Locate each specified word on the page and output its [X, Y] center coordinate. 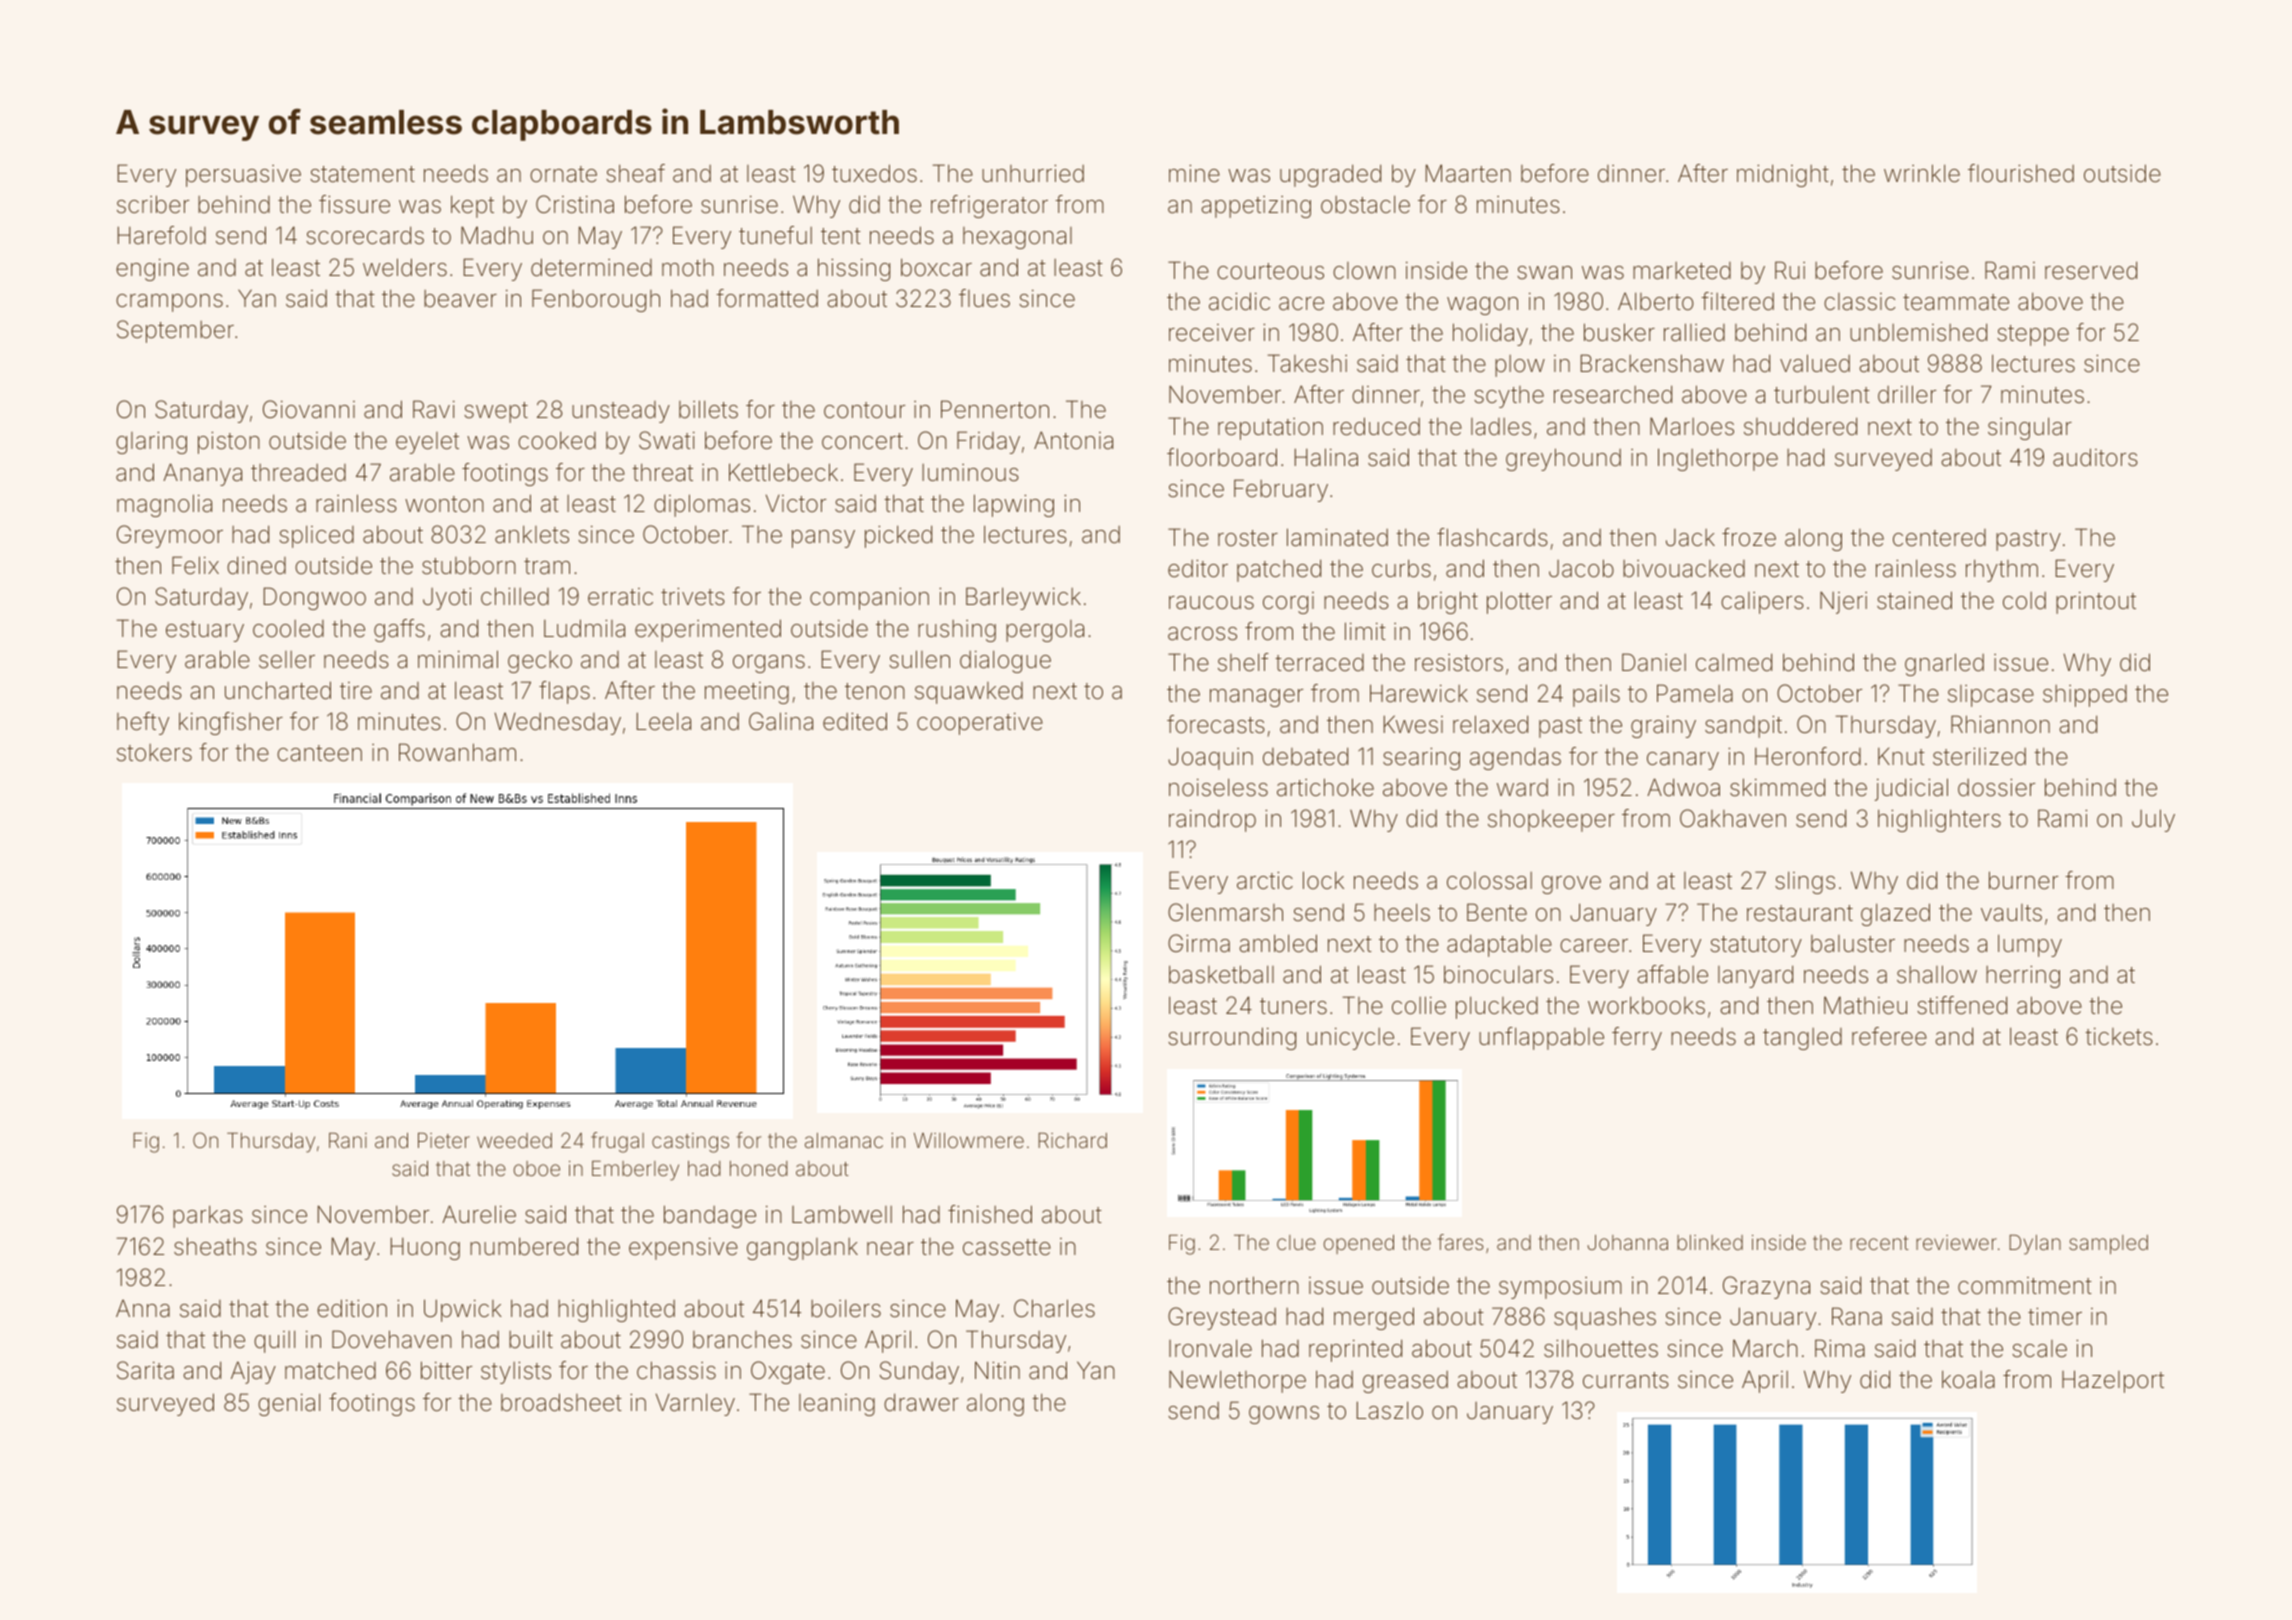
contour [864, 410]
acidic [1239, 301]
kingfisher [231, 723]
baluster [1853, 944]
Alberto [1656, 301]
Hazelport [2113, 1381]
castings [690, 1143]
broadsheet [561, 1402]
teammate [1956, 302]
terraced [1319, 663]
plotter [1519, 602]
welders [405, 267]
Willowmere [969, 1140]
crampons [169, 303]
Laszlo [1389, 1410]
